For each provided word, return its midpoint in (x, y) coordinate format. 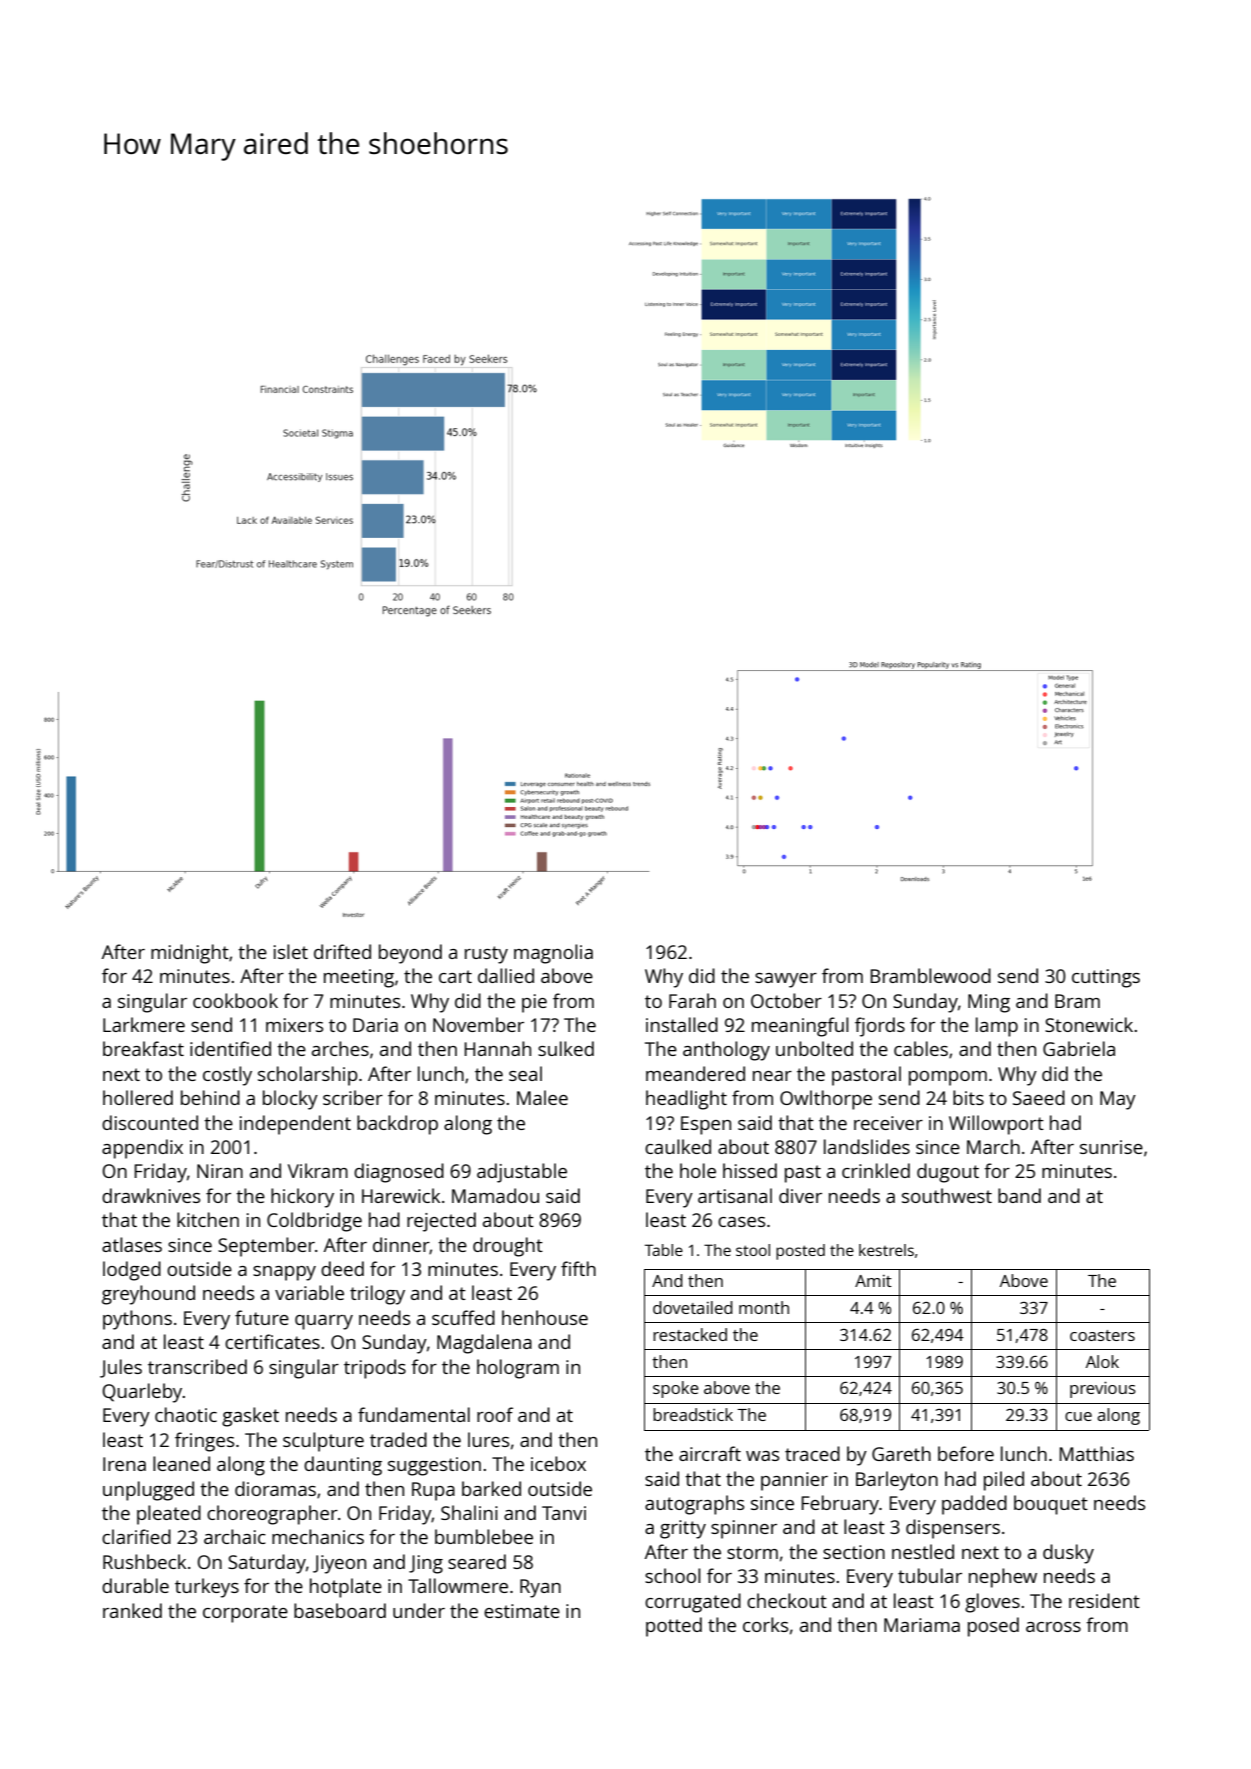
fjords (880, 1027)
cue (1078, 1416)
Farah (692, 1000)
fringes (204, 1442)
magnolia (553, 954)
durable (135, 1585)
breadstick (693, 1414)
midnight (190, 954)
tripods (375, 1369)
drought (508, 1247)
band (1019, 1195)
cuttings (1106, 978)
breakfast (143, 1048)
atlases (132, 1244)
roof (495, 1414)
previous (1103, 1389)
